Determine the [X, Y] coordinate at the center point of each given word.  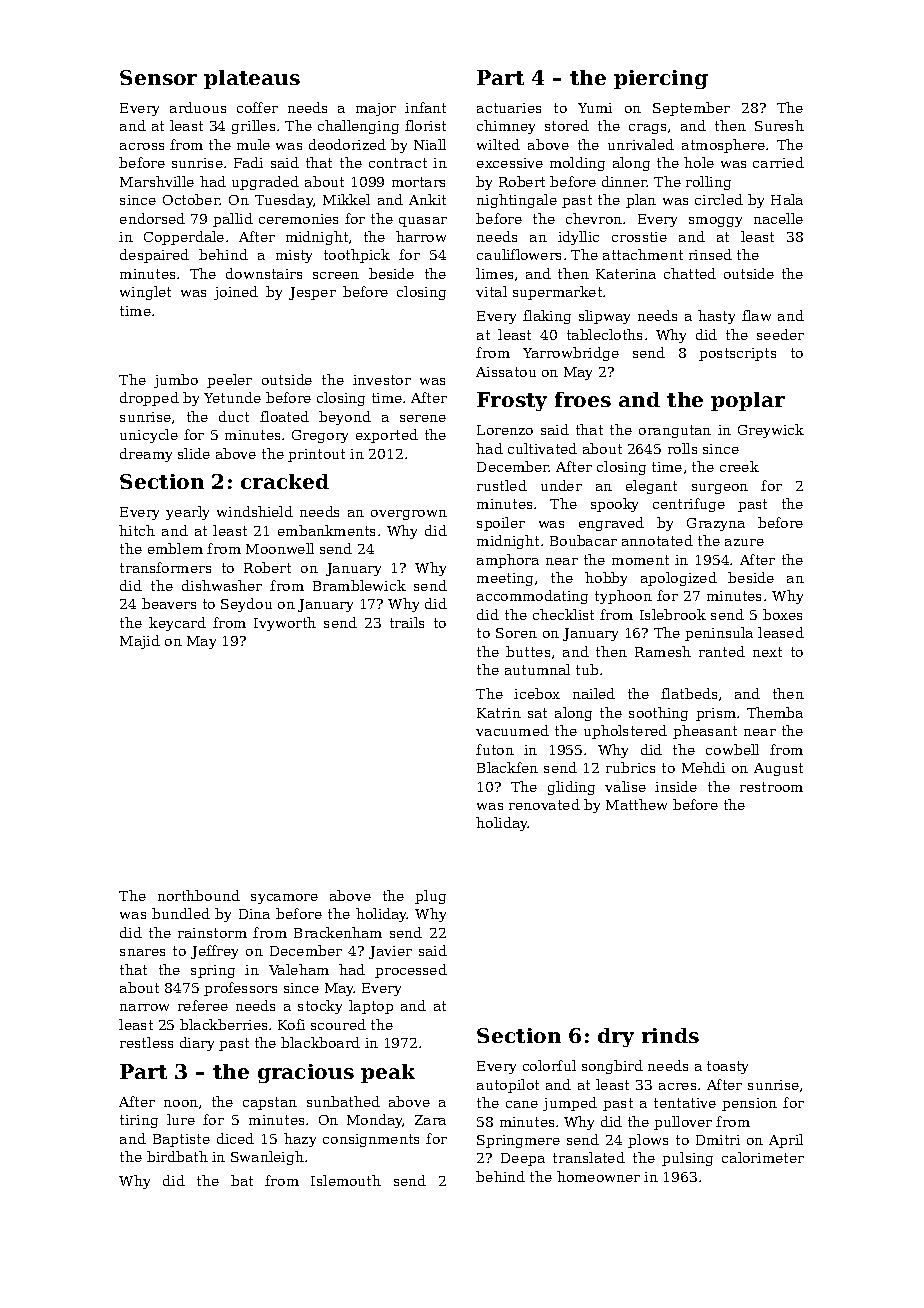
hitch [137, 530]
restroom [771, 787]
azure [744, 542]
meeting [505, 579]
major [376, 109]
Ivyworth [285, 624]
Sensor [158, 77]
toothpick [357, 256]
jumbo [176, 381]
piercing [661, 79]
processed [411, 971]
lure [181, 1119]
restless [146, 1042]
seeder [780, 334]
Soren [516, 633]
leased [781, 632]
